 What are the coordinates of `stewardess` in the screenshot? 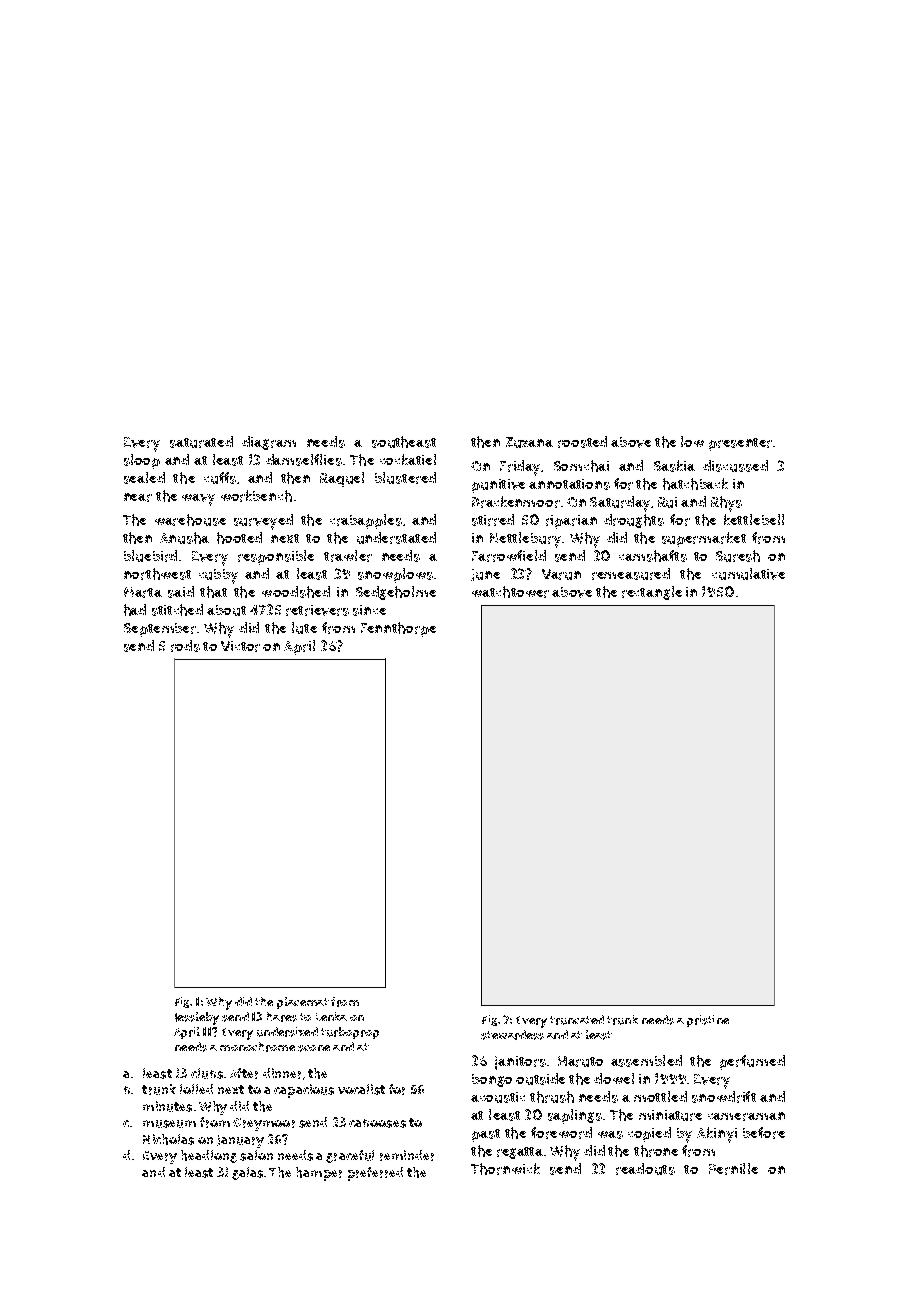 It's located at (512, 1035).
